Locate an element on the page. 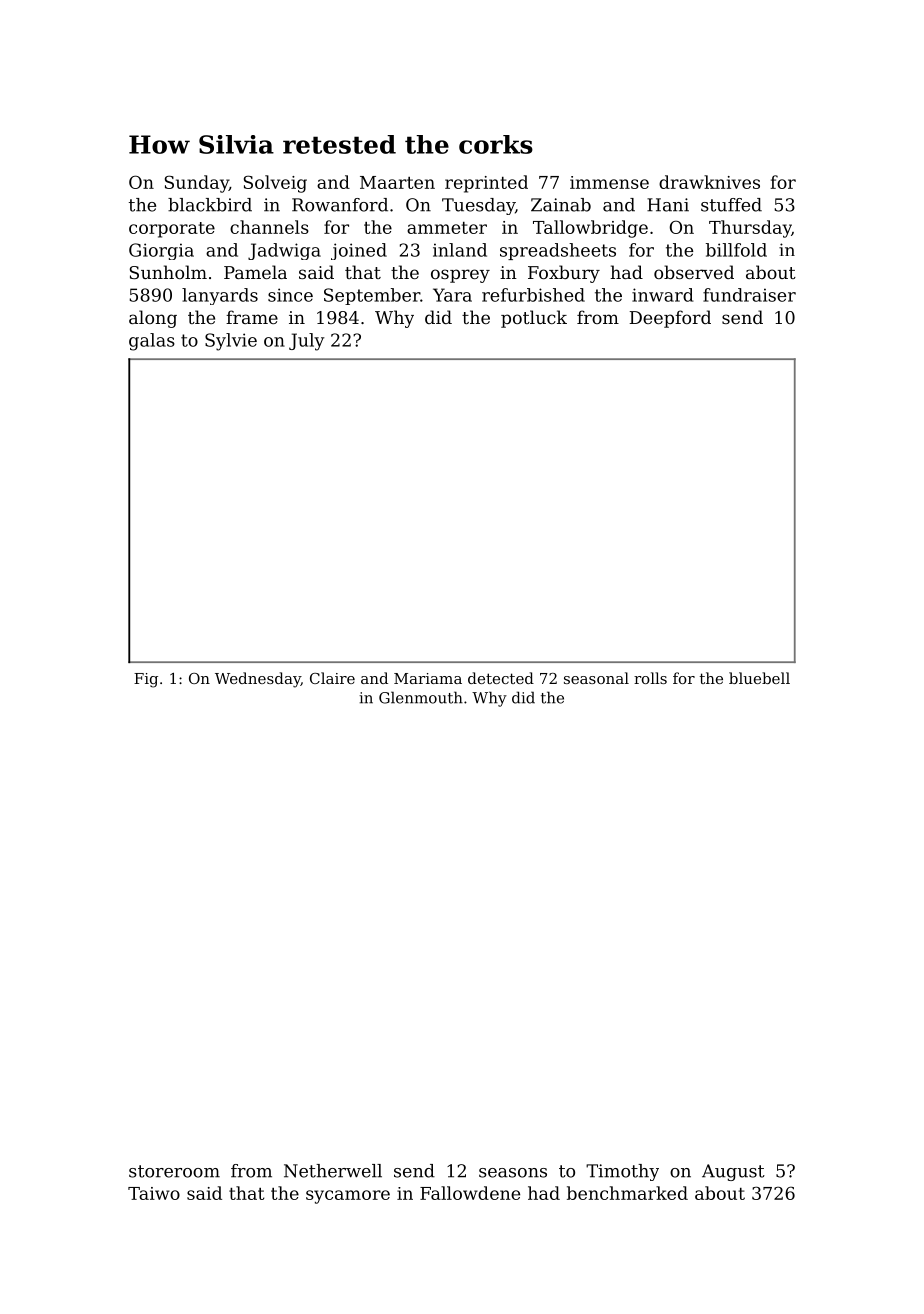 This image has height=1314, width=924. Deepford is located at coordinates (670, 319).
